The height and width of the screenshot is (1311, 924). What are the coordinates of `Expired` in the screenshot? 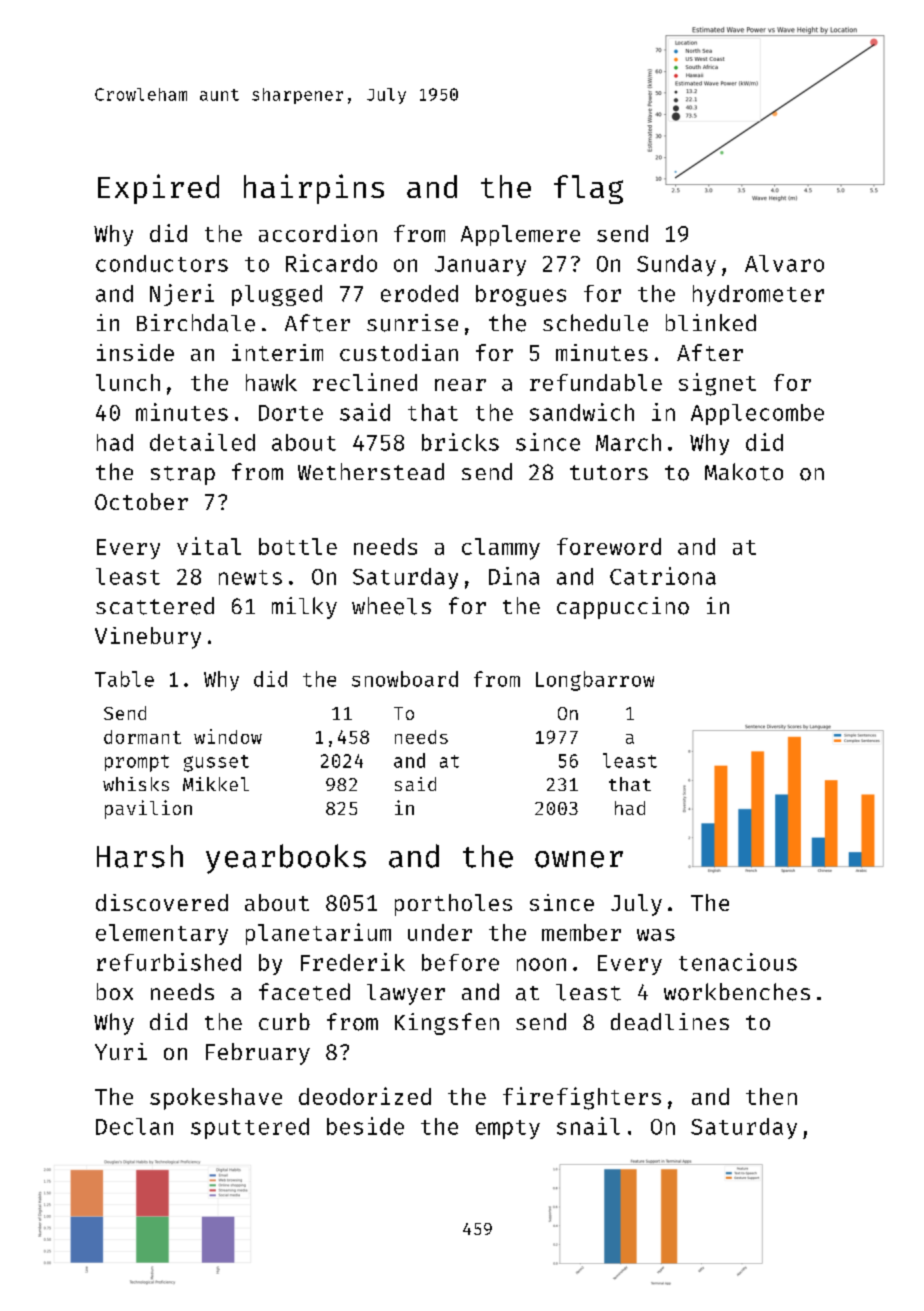 It's located at (158, 189).
